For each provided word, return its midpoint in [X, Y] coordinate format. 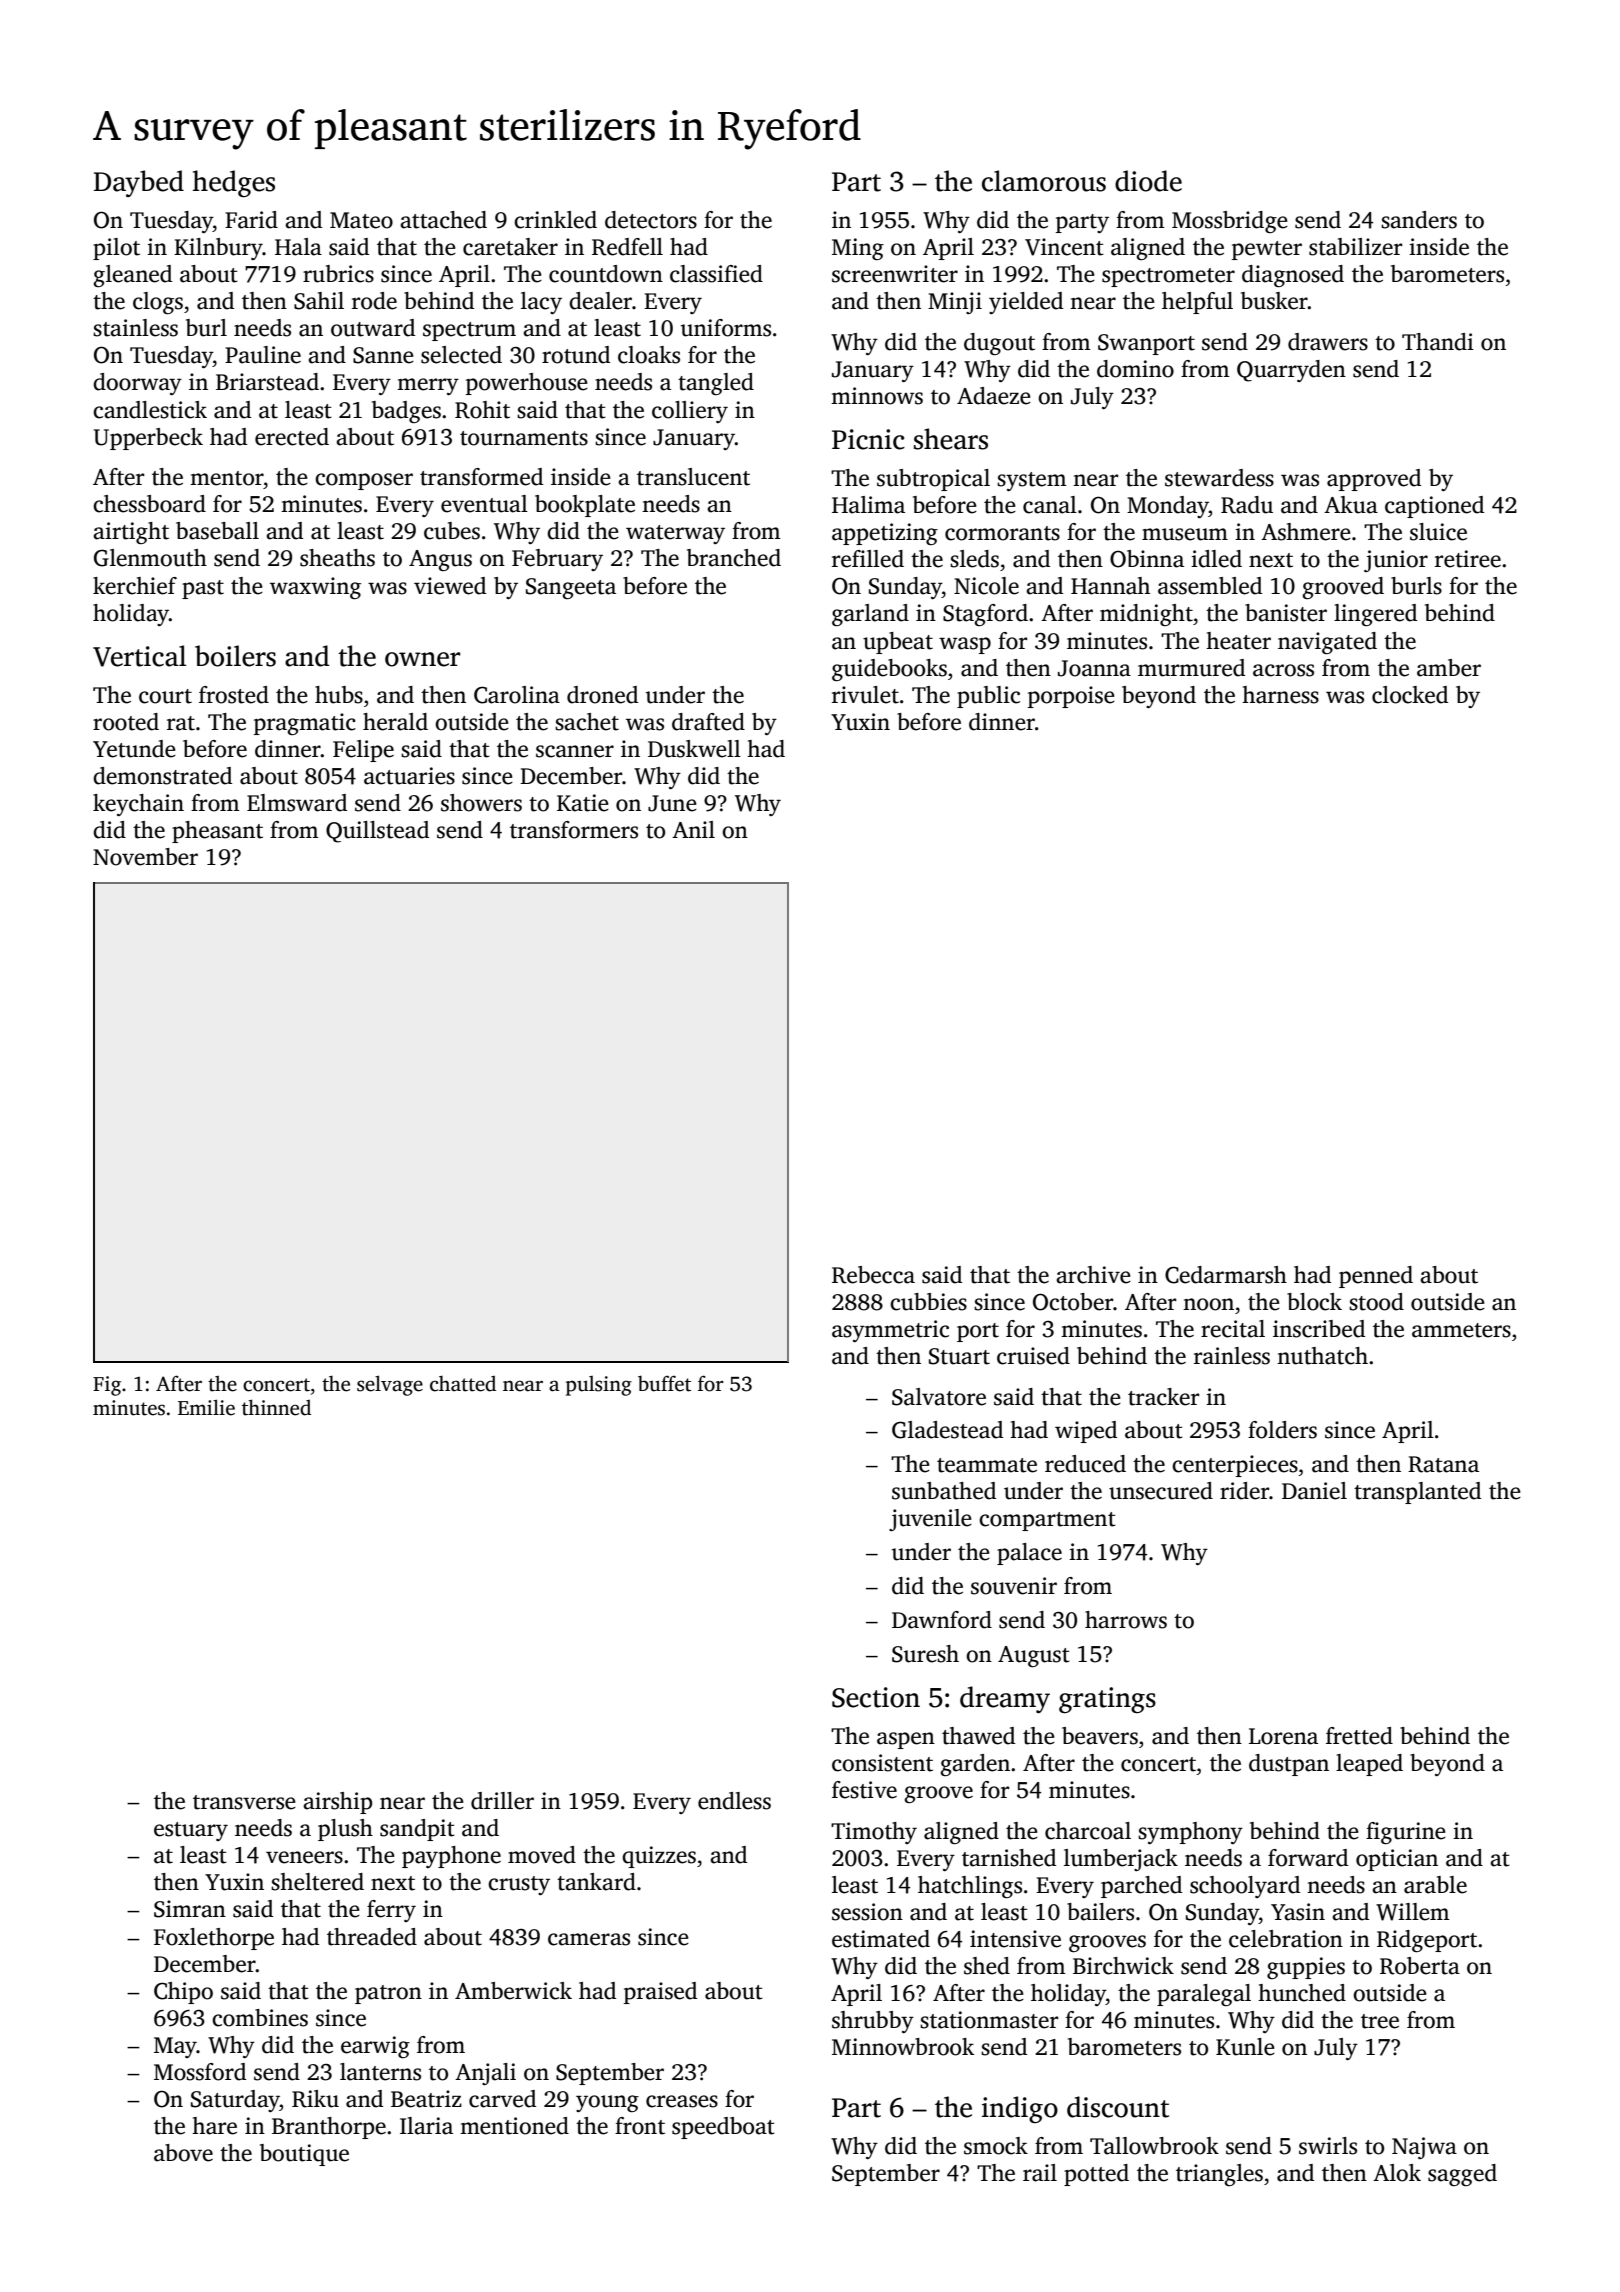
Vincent [1064, 247]
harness [1280, 695]
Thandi [1438, 342]
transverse [244, 1802]
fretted [1359, 1736]
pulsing [599, 1386]
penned [1376, 1277]
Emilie [206, 1407]
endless [734, 1801]
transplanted [1417, 1493]
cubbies [928, 1302]
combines [260, 2018]
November [145, 857]
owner [423, 659]
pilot [116, 249]
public [988, 697]
